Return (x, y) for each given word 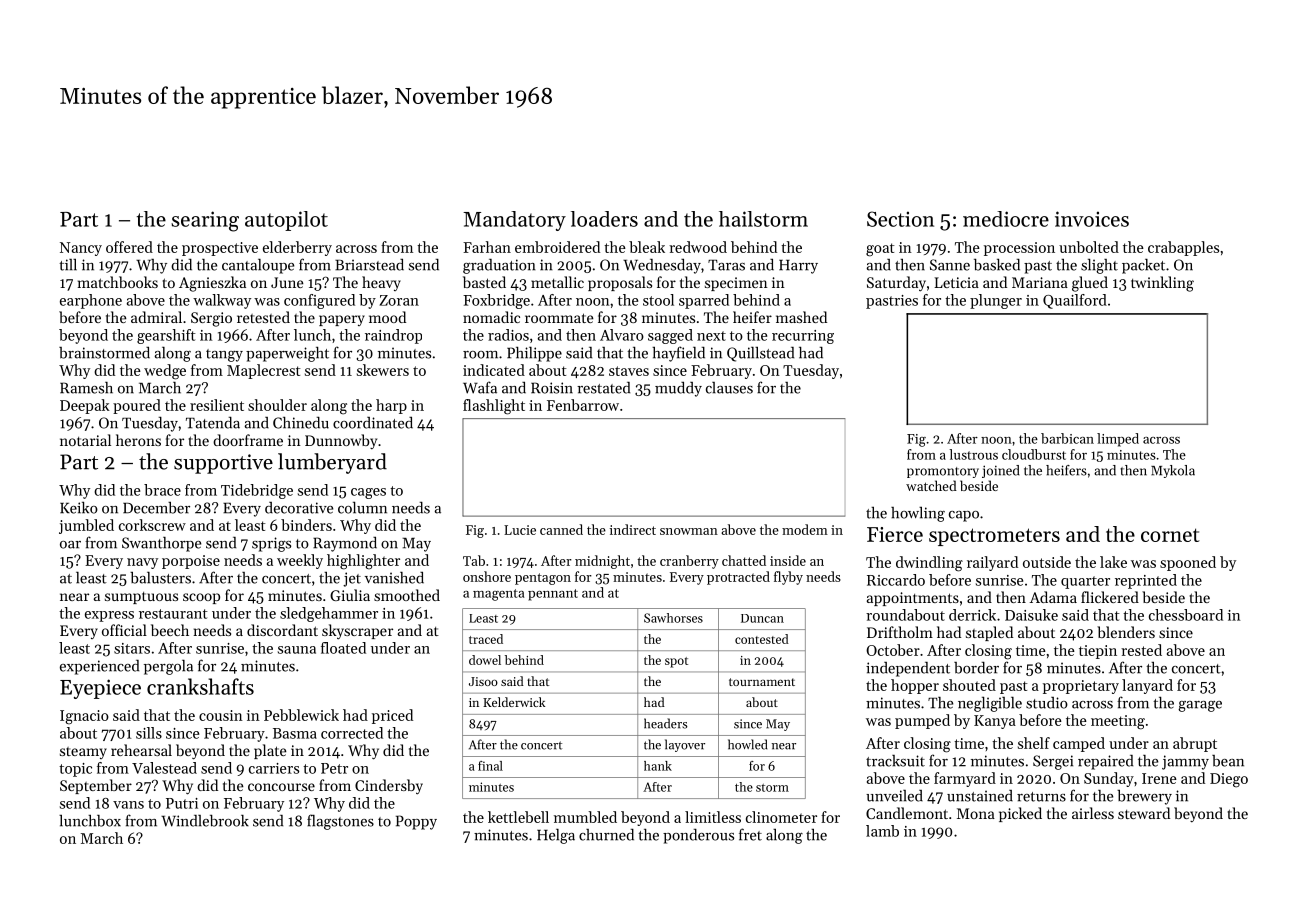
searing (205, 221)
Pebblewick (301, 715)
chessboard (1186, 615)
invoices (1092, 219)
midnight (602, 562)
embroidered (557, 247)
